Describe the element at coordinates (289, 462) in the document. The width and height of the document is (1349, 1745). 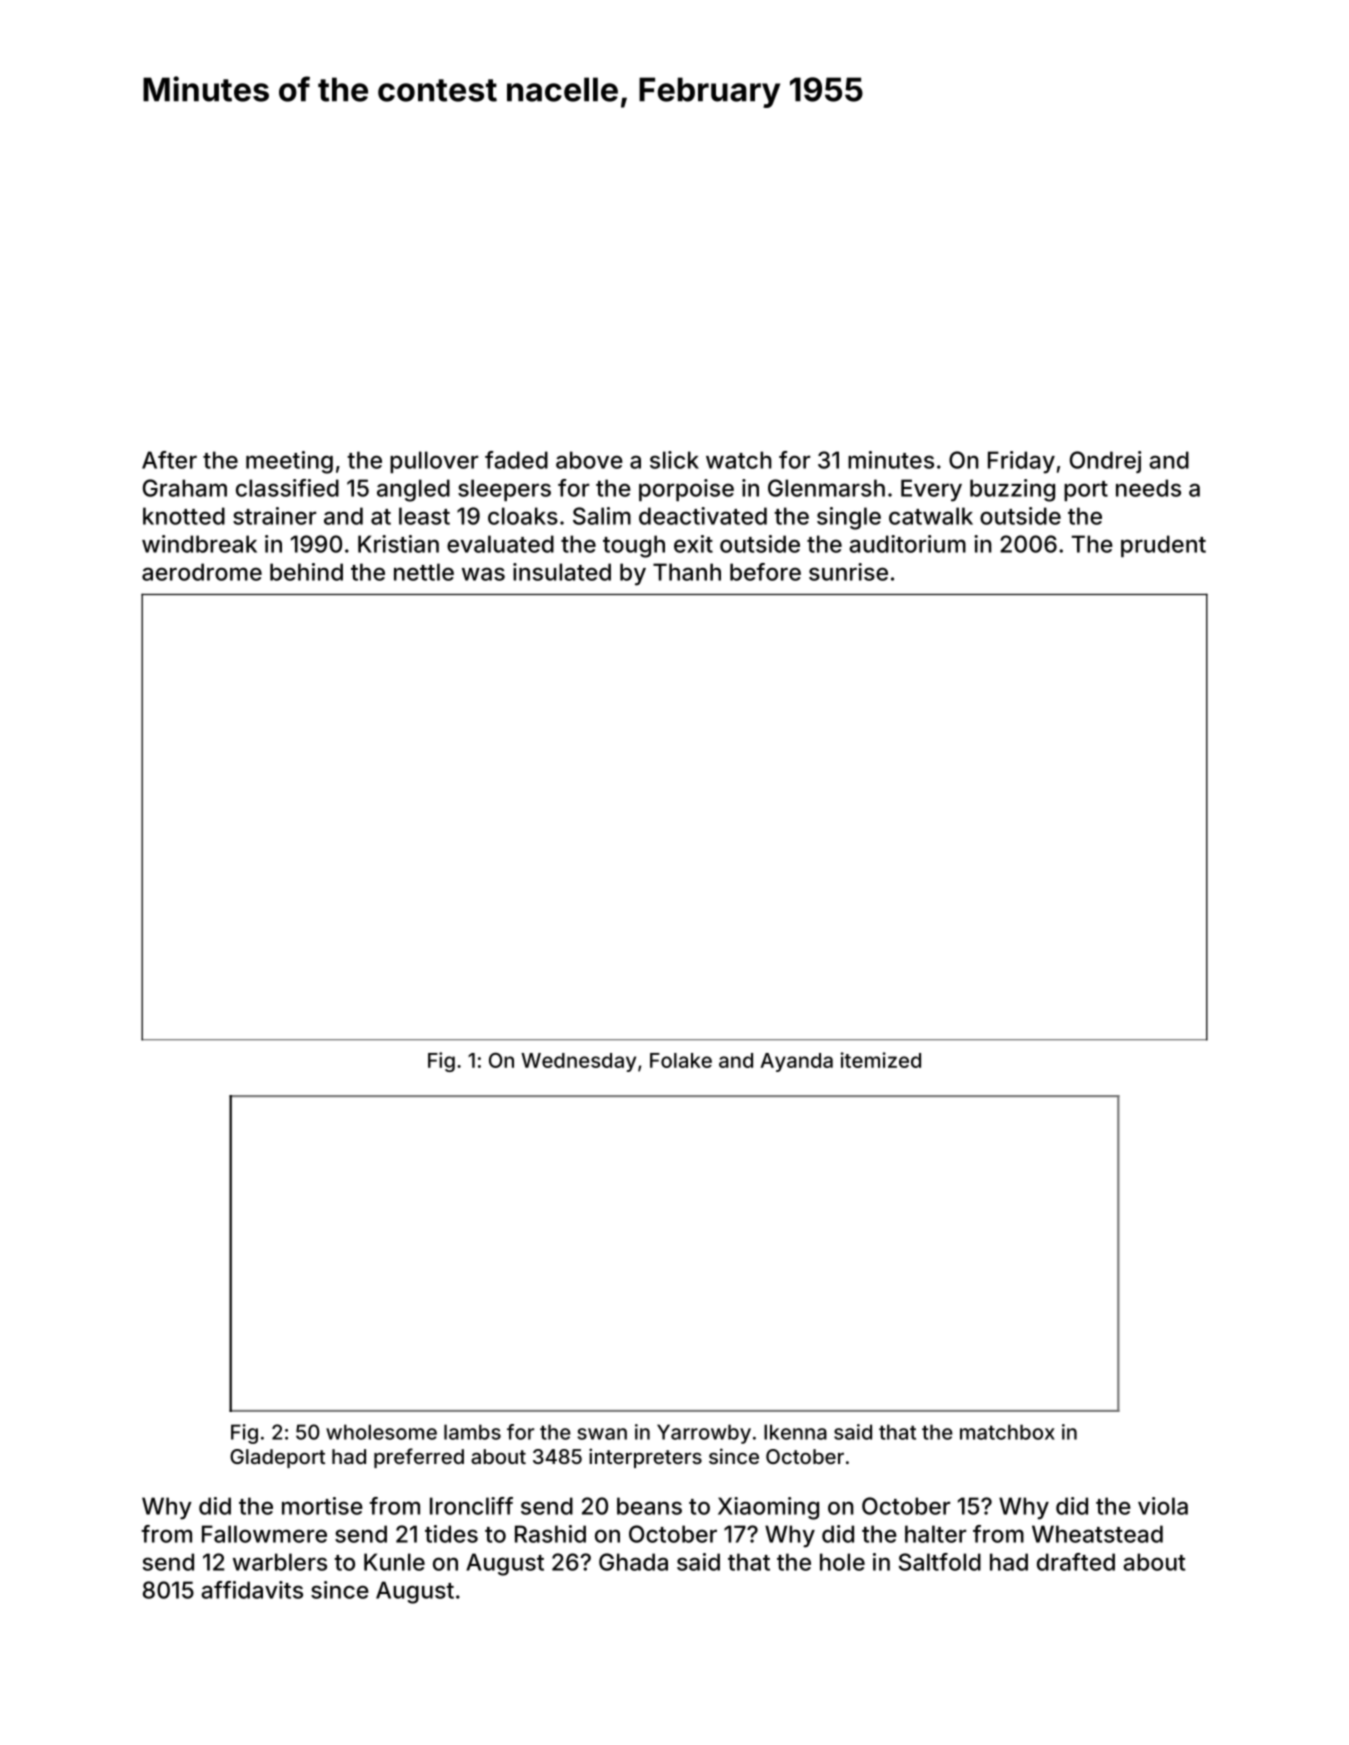
I see `meeting` at that location.
